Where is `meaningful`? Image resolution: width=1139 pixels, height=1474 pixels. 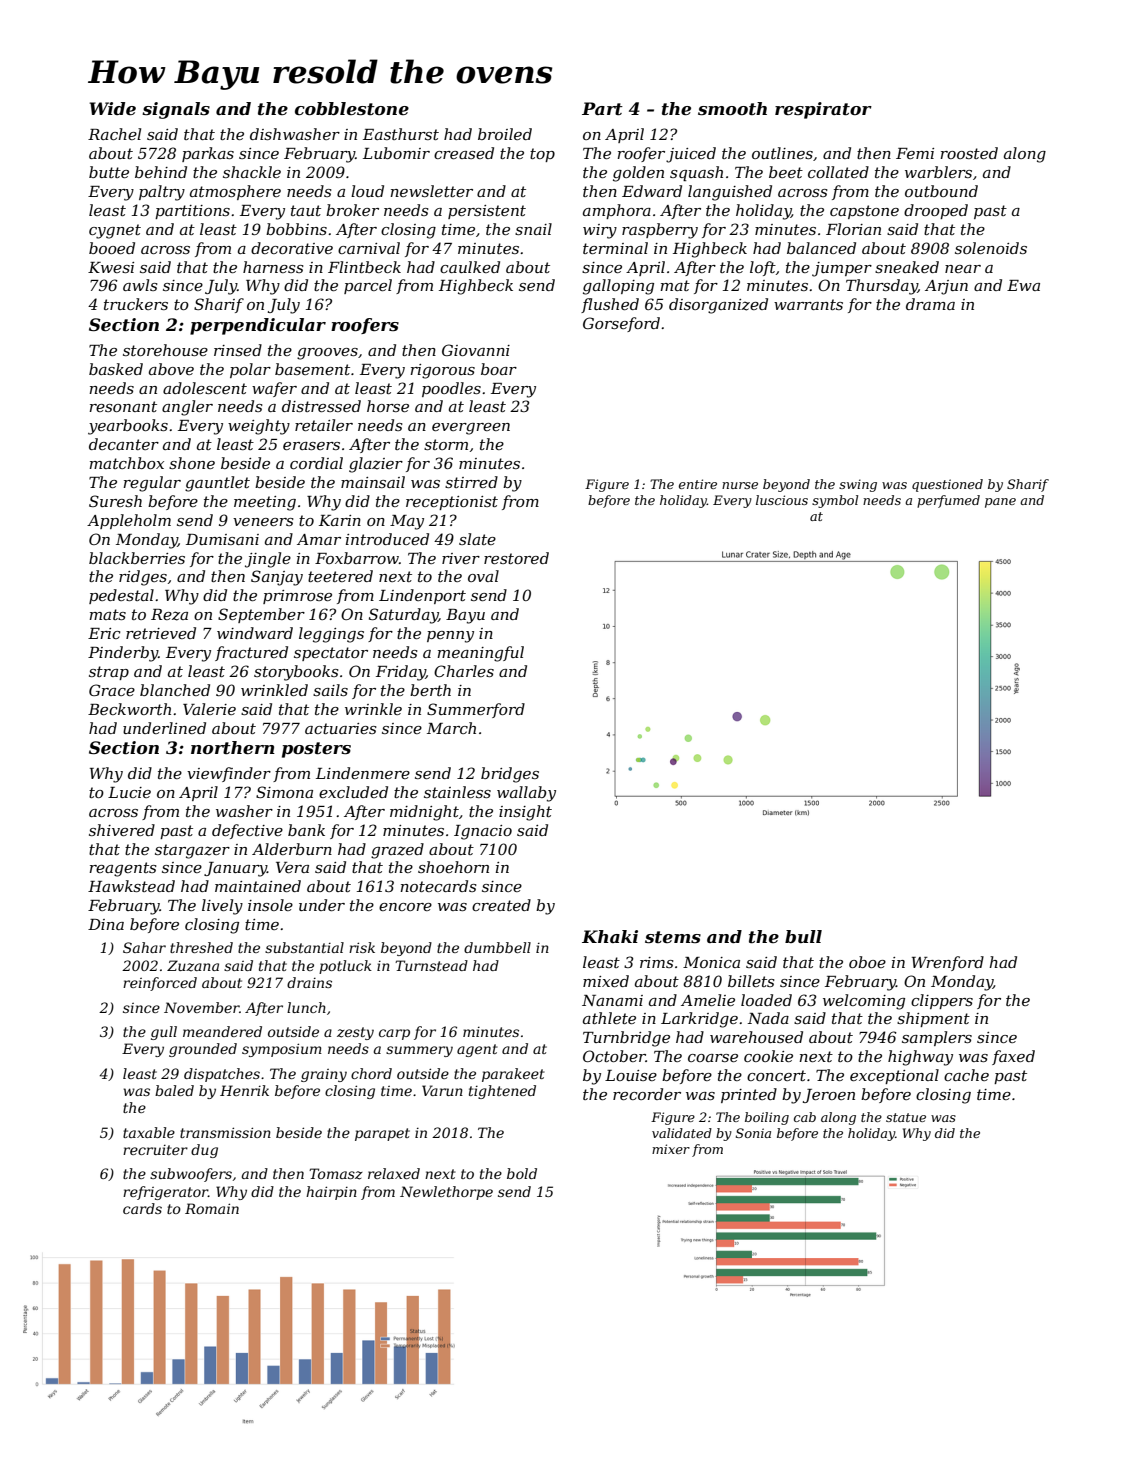 meaningful is located at coordinates (480, 654).
